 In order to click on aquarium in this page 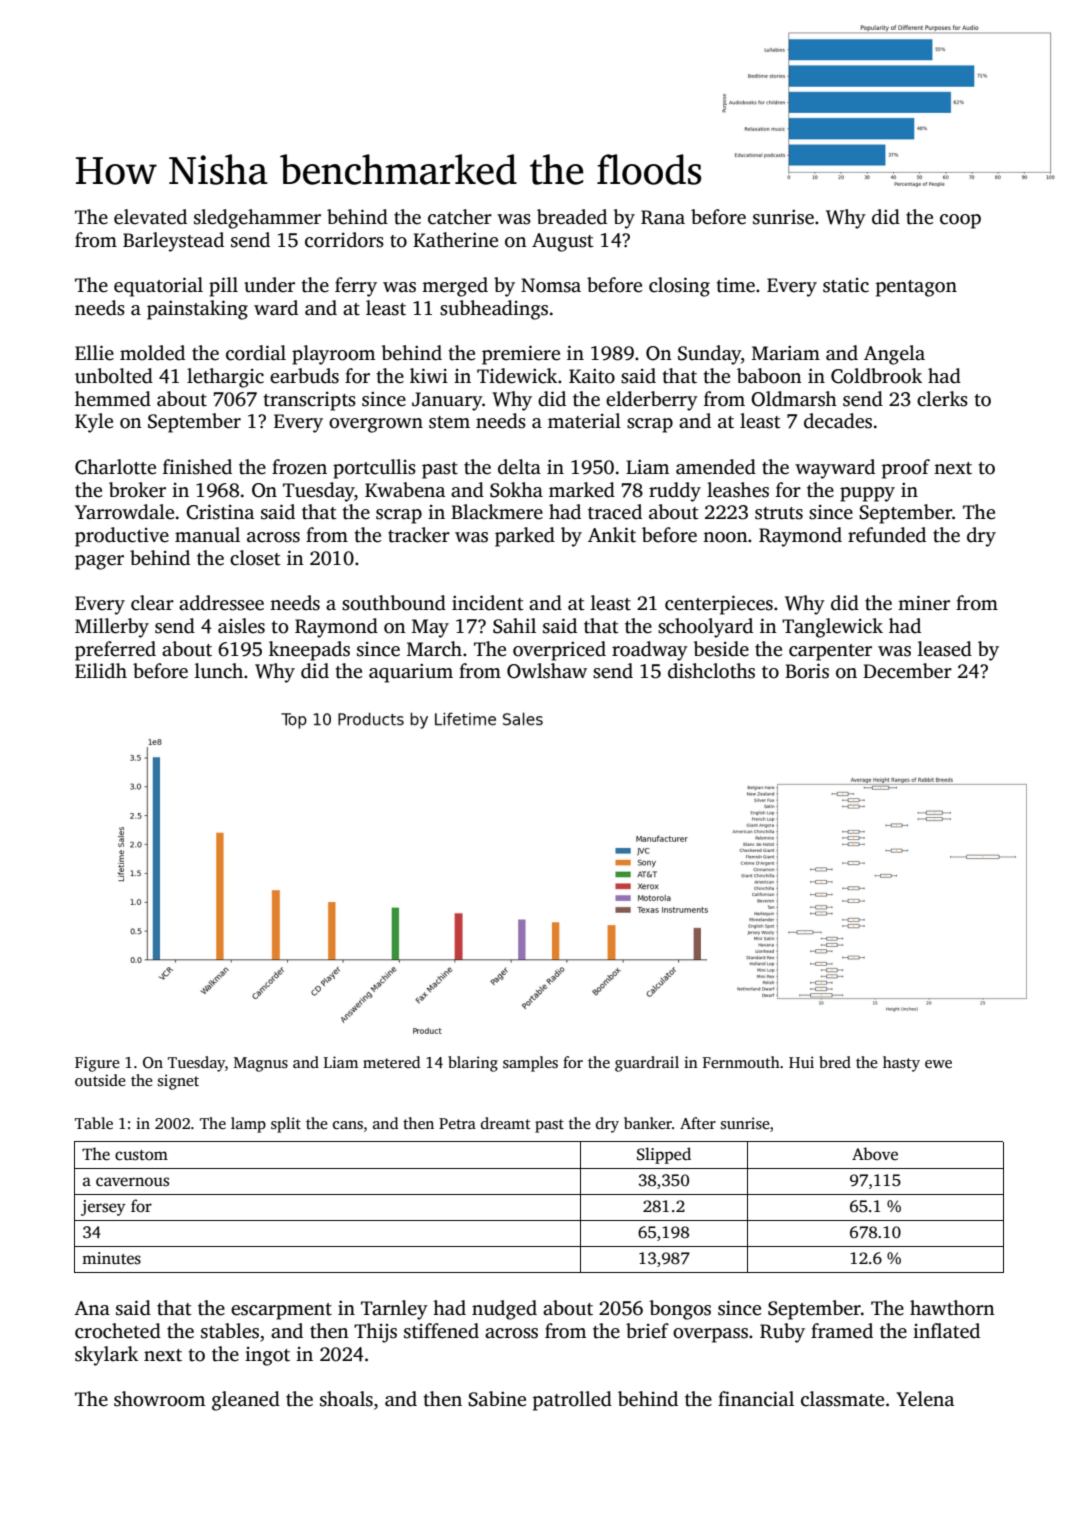, I will do `click(411, 673)`.
